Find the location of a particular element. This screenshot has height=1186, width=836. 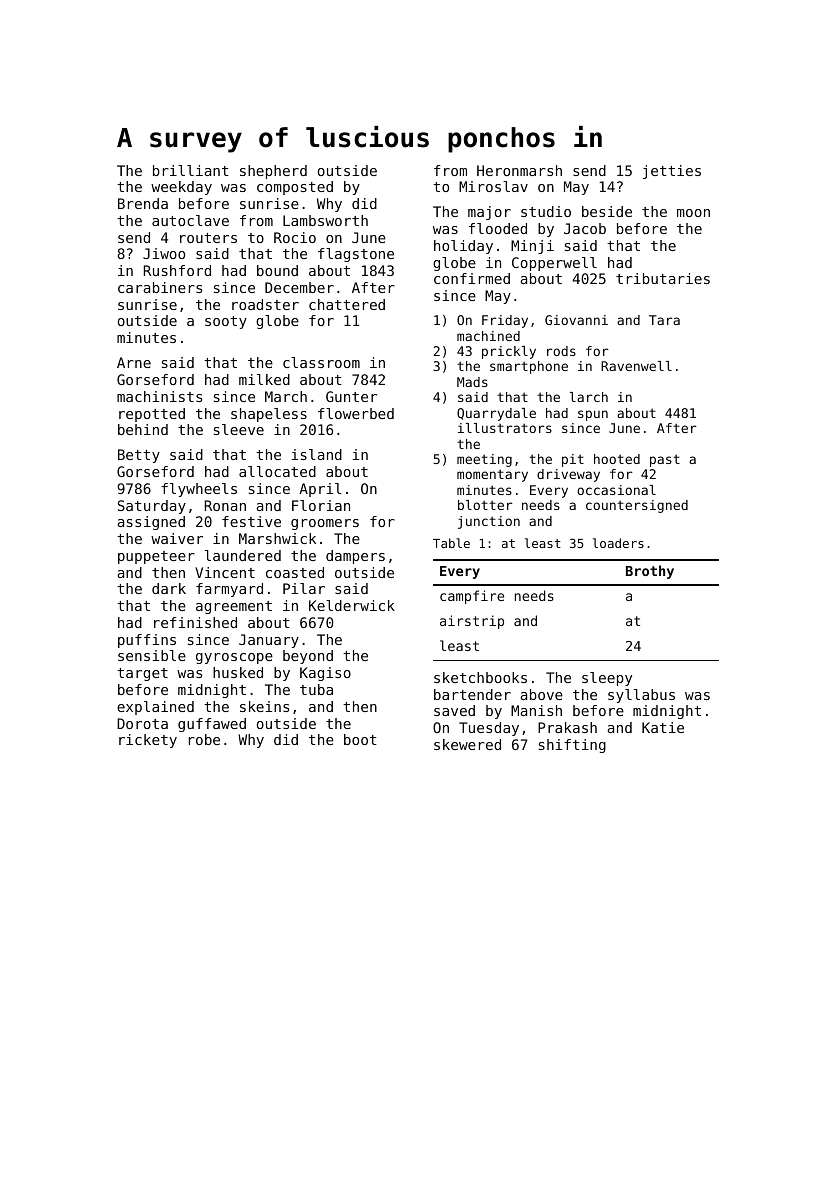

dampers is located at coordinates (355, 557).
